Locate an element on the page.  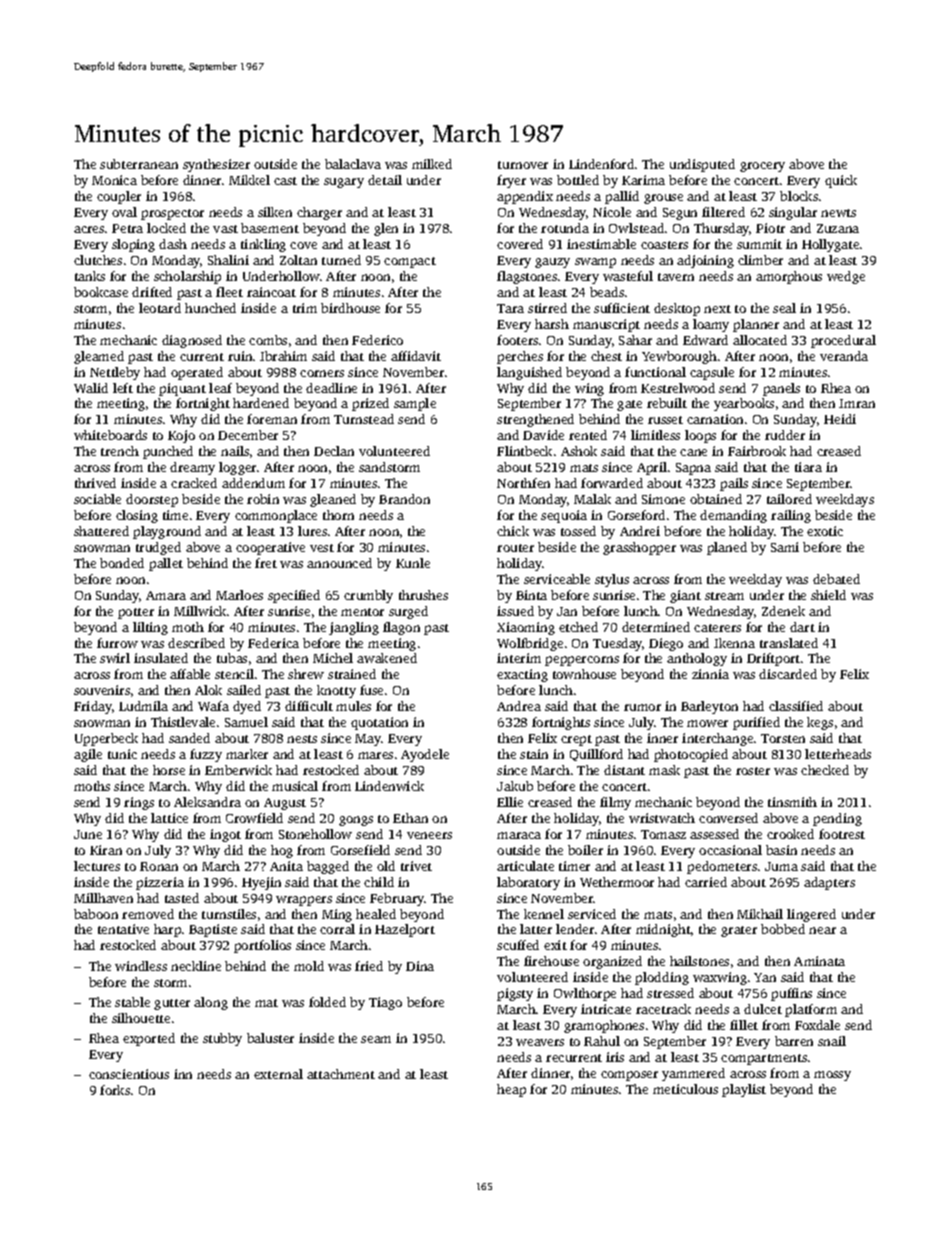
conversed is located at coordinates (728, 818).
